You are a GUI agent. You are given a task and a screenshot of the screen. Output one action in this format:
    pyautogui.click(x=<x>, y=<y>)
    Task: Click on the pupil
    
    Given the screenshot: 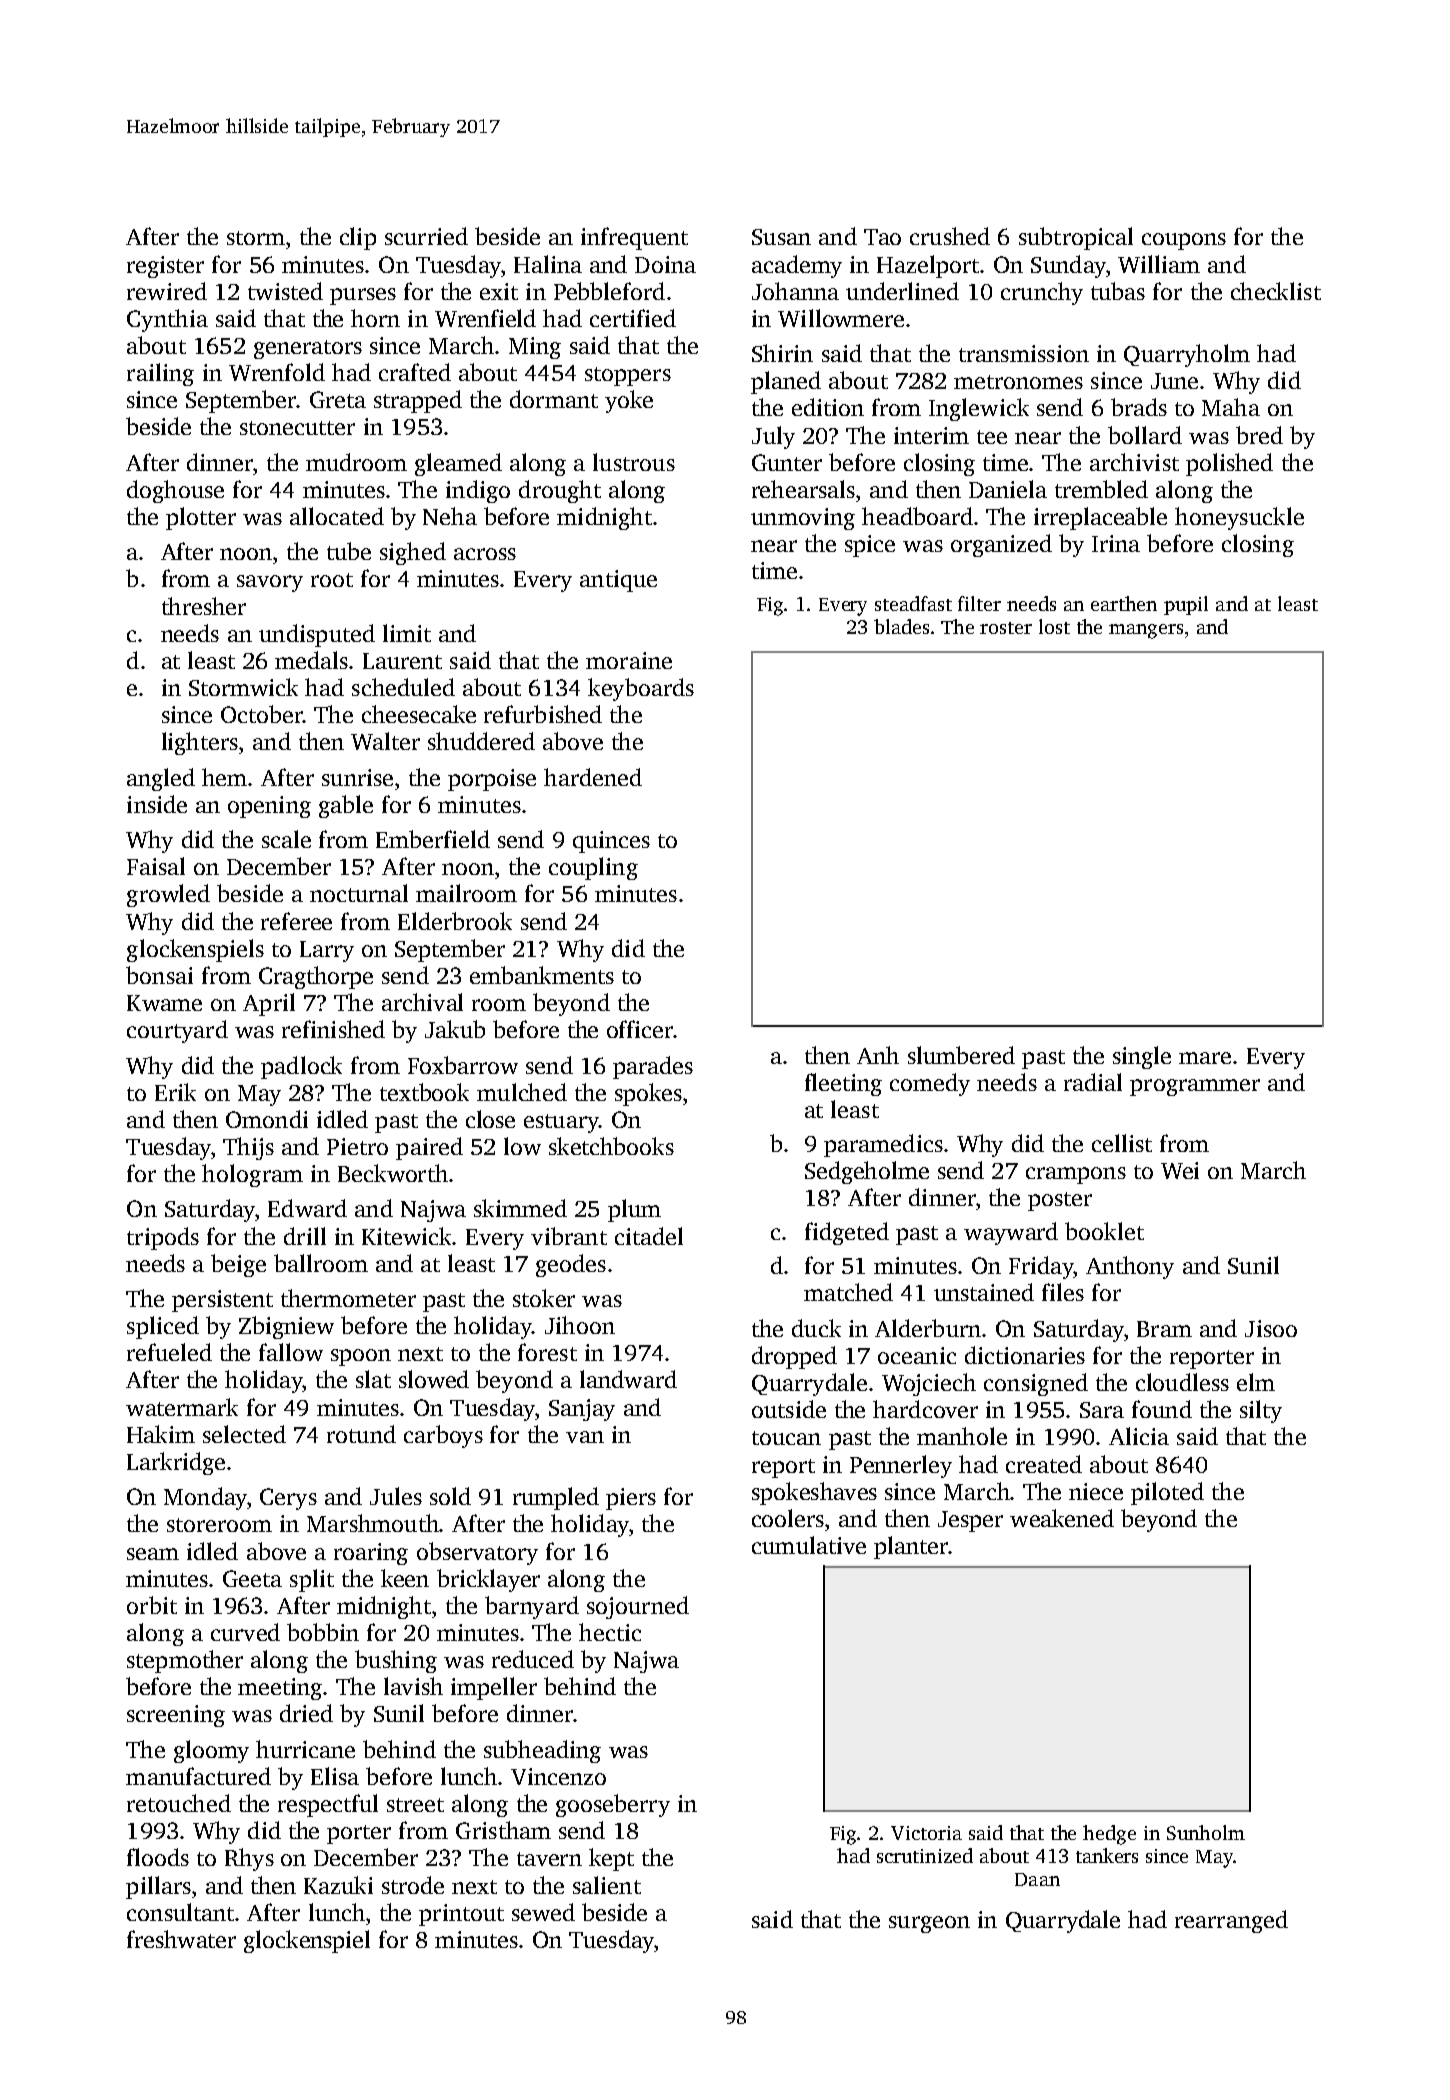 What is the action you would take?
    pyautogui.click(x=1186, y=605)
